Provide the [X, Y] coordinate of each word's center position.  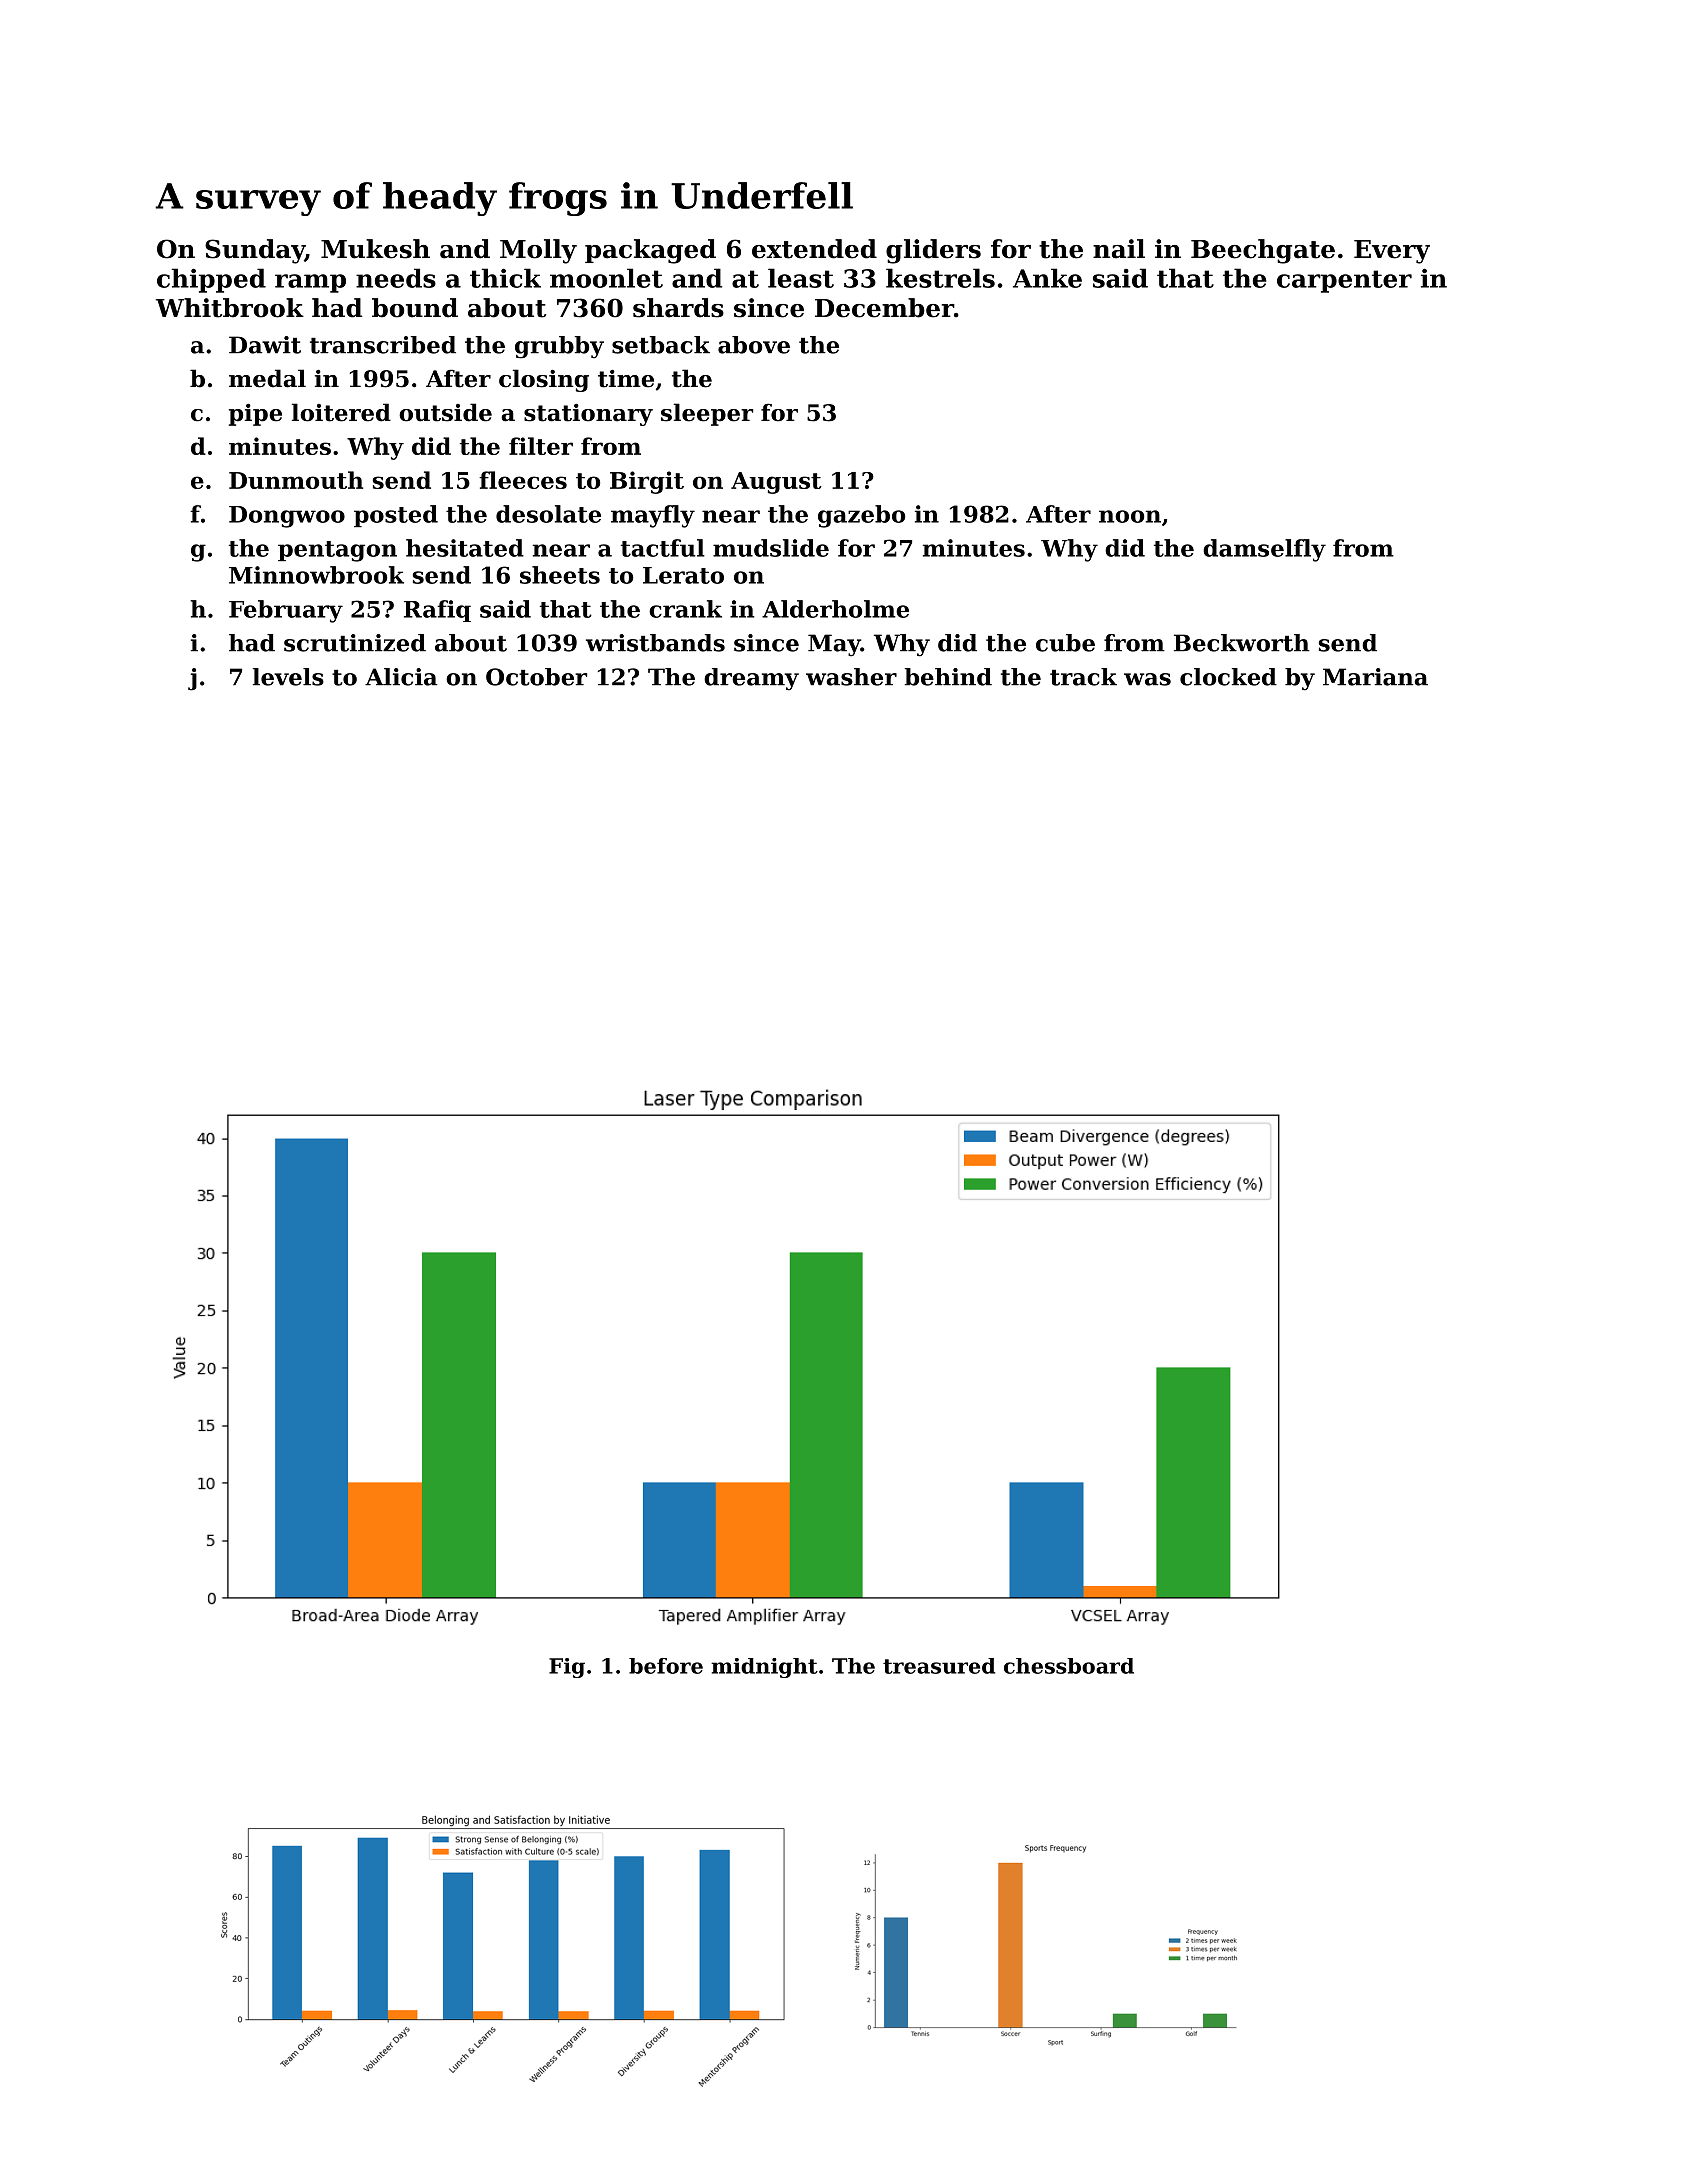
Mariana [1375, 677]
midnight [764, 1668]
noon [1130, 516]
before [666, 1666]
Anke [1047, 278]
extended [814, 249]
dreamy [751, 679]
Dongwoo [287, 517]
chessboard [1069, 1666]
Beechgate [1263, 251]
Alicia [401, 677]
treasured [939, 1666]
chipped [211, 280]
